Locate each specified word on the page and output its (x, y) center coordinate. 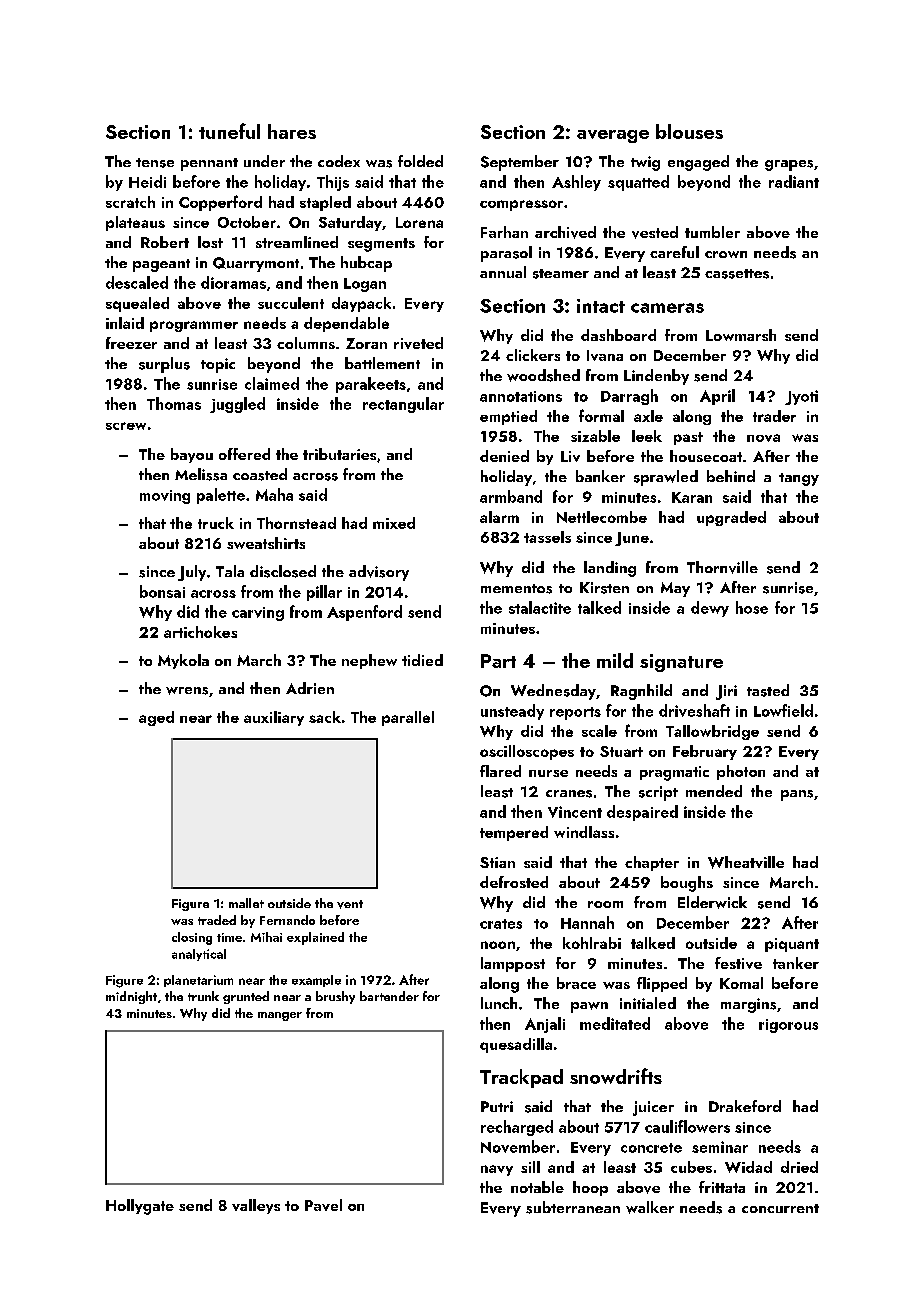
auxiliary (274, 718)
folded (420, 161)
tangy (799, 479)
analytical (199, 955)
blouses (689, 131)
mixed (394, 523)
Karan (692, 497)
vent (350, 904)
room (605, 904)
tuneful (229, 131)
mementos (516, 589)
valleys (256, 1206)
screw (126, 426)
